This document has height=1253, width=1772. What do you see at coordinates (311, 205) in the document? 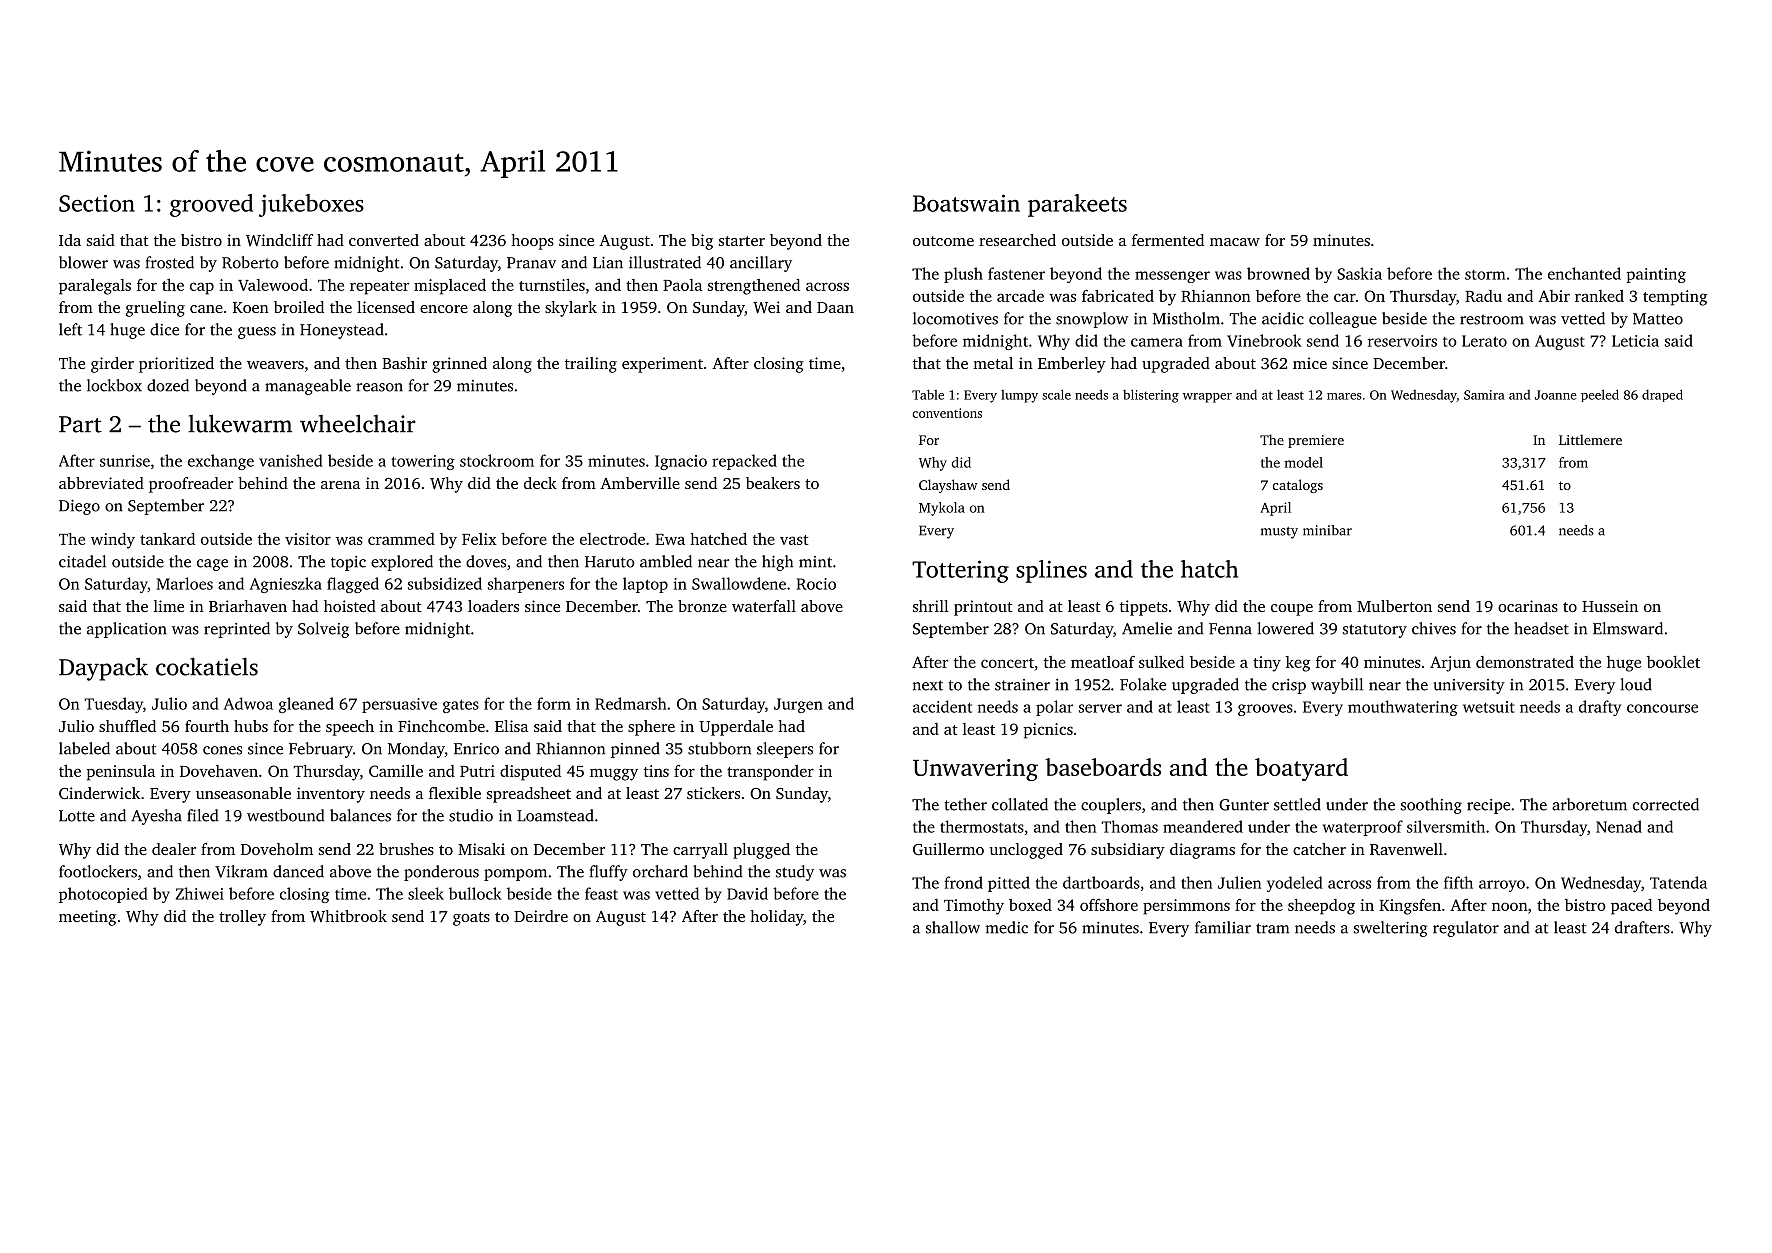
I see `jukeboxes` at bounding box center [311, 205].
